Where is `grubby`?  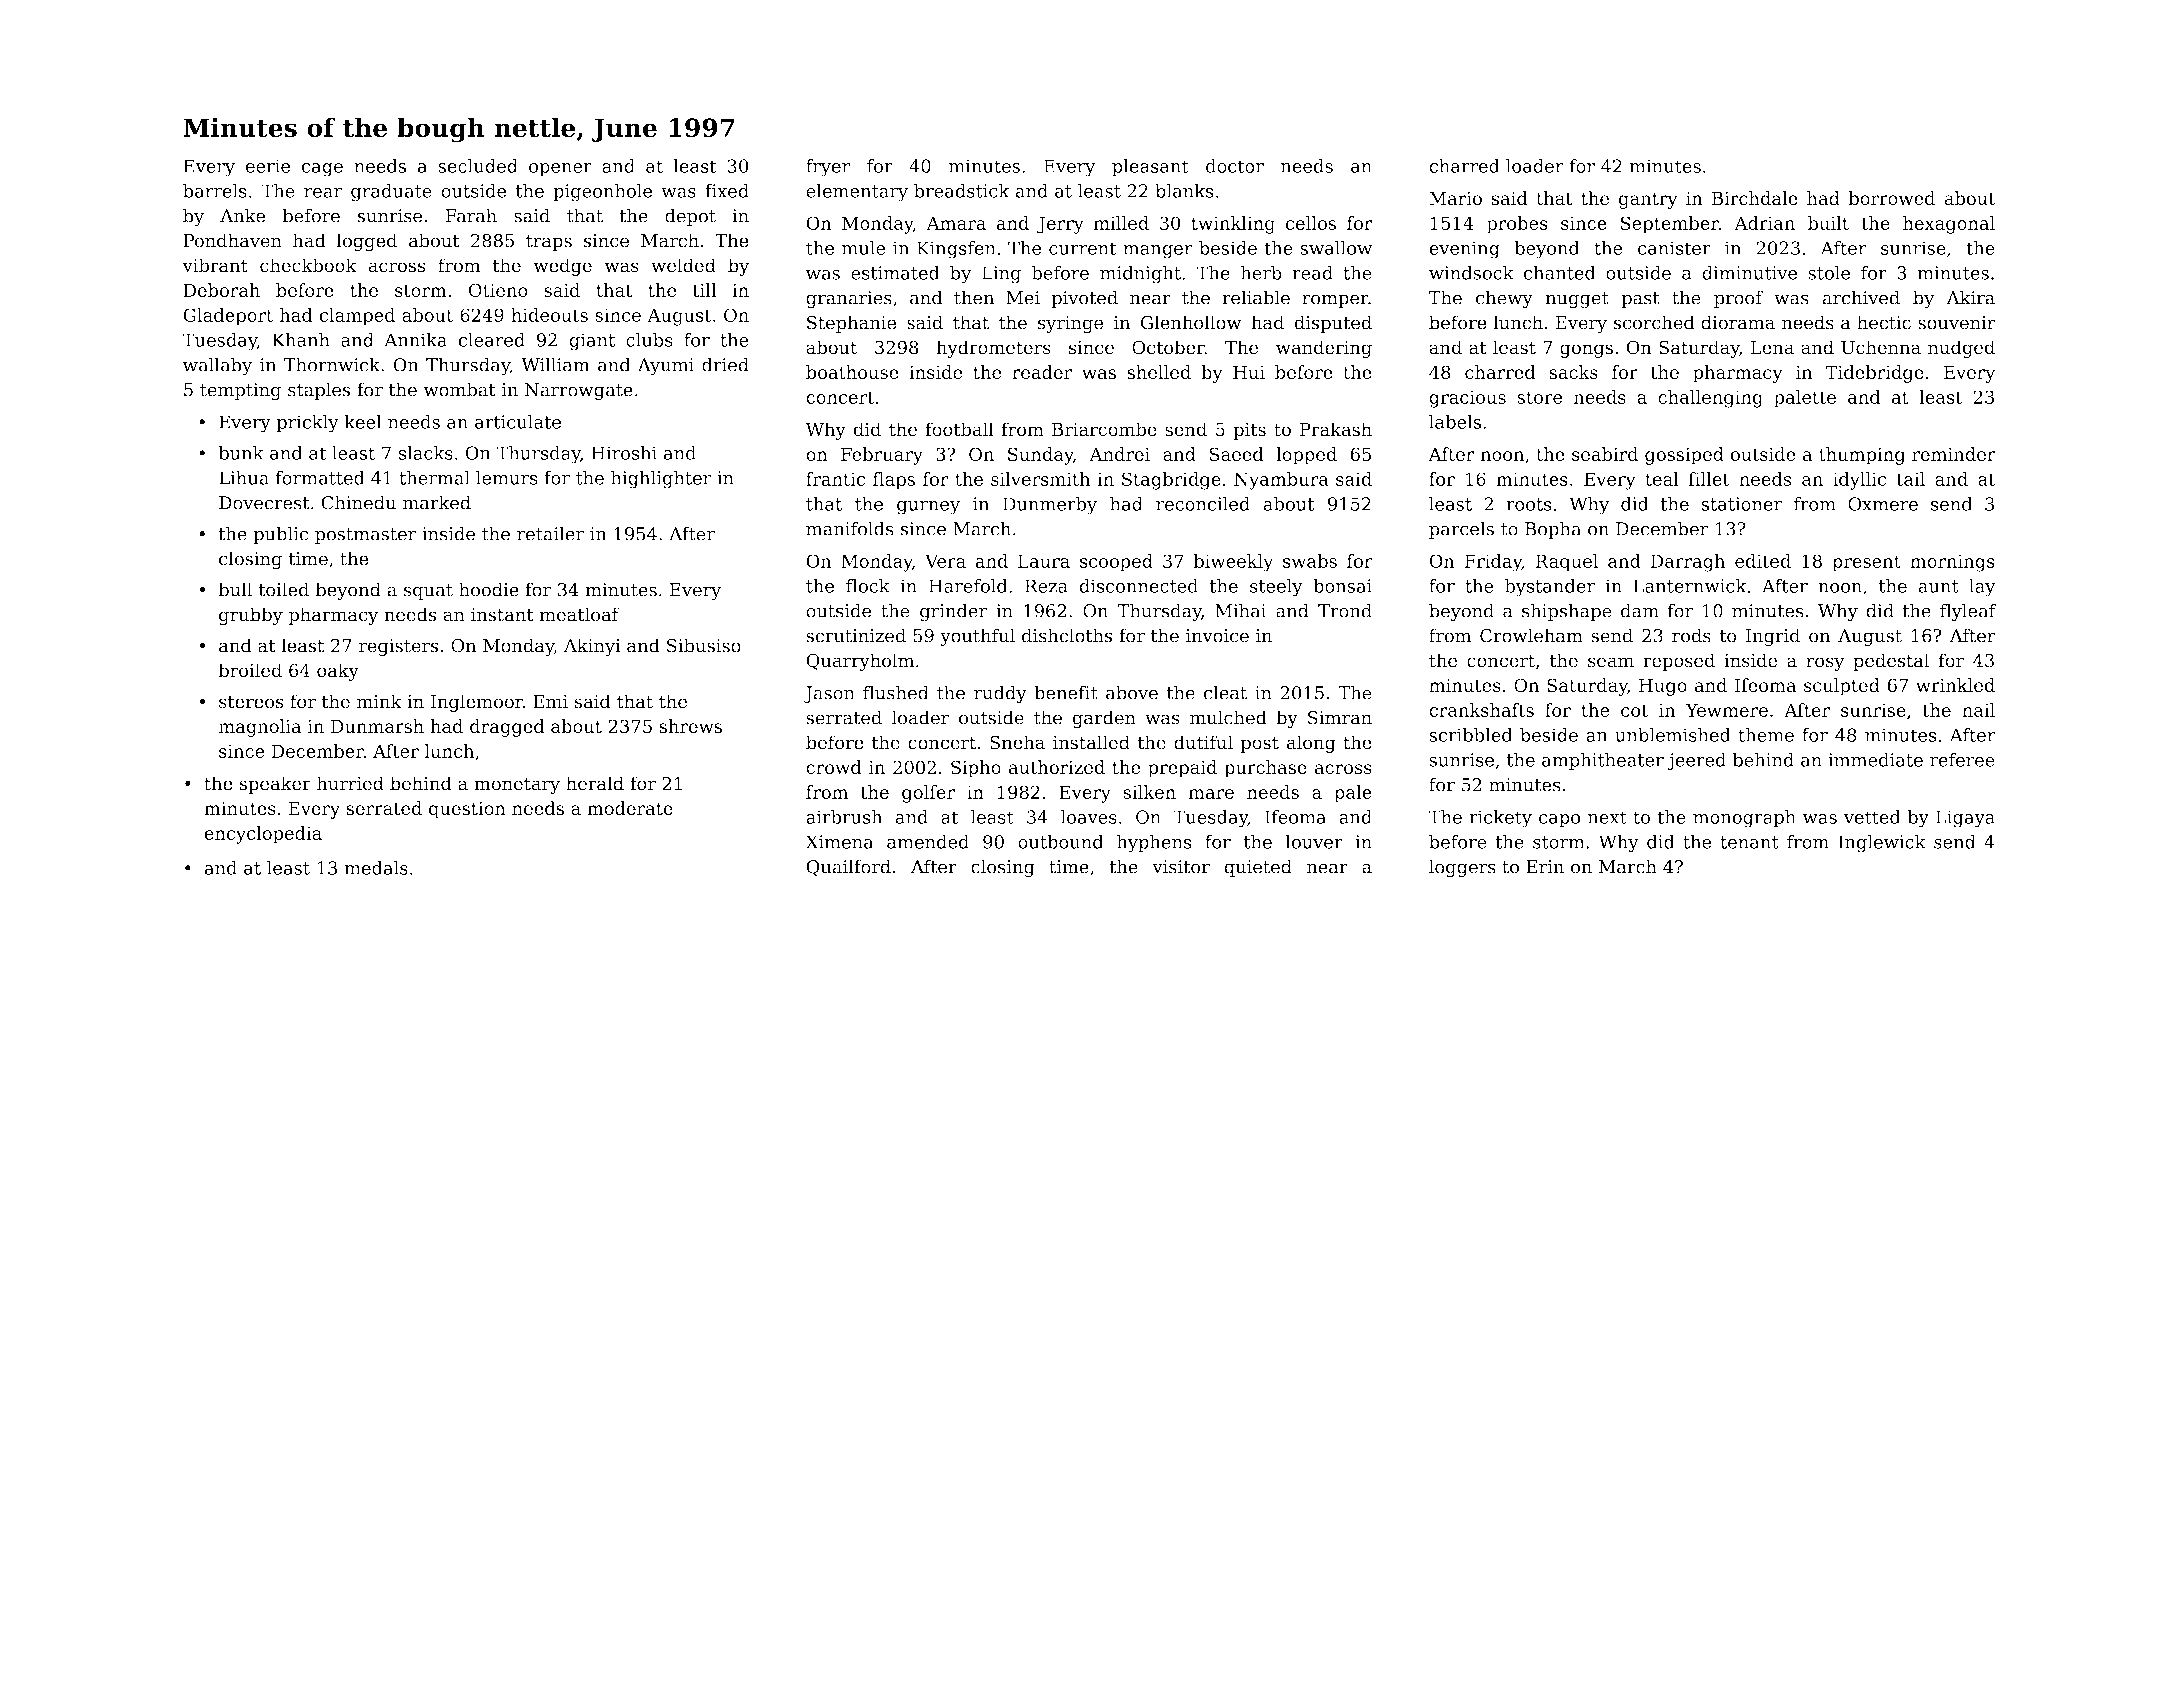
grubby is located at coordinates (251, 616).
